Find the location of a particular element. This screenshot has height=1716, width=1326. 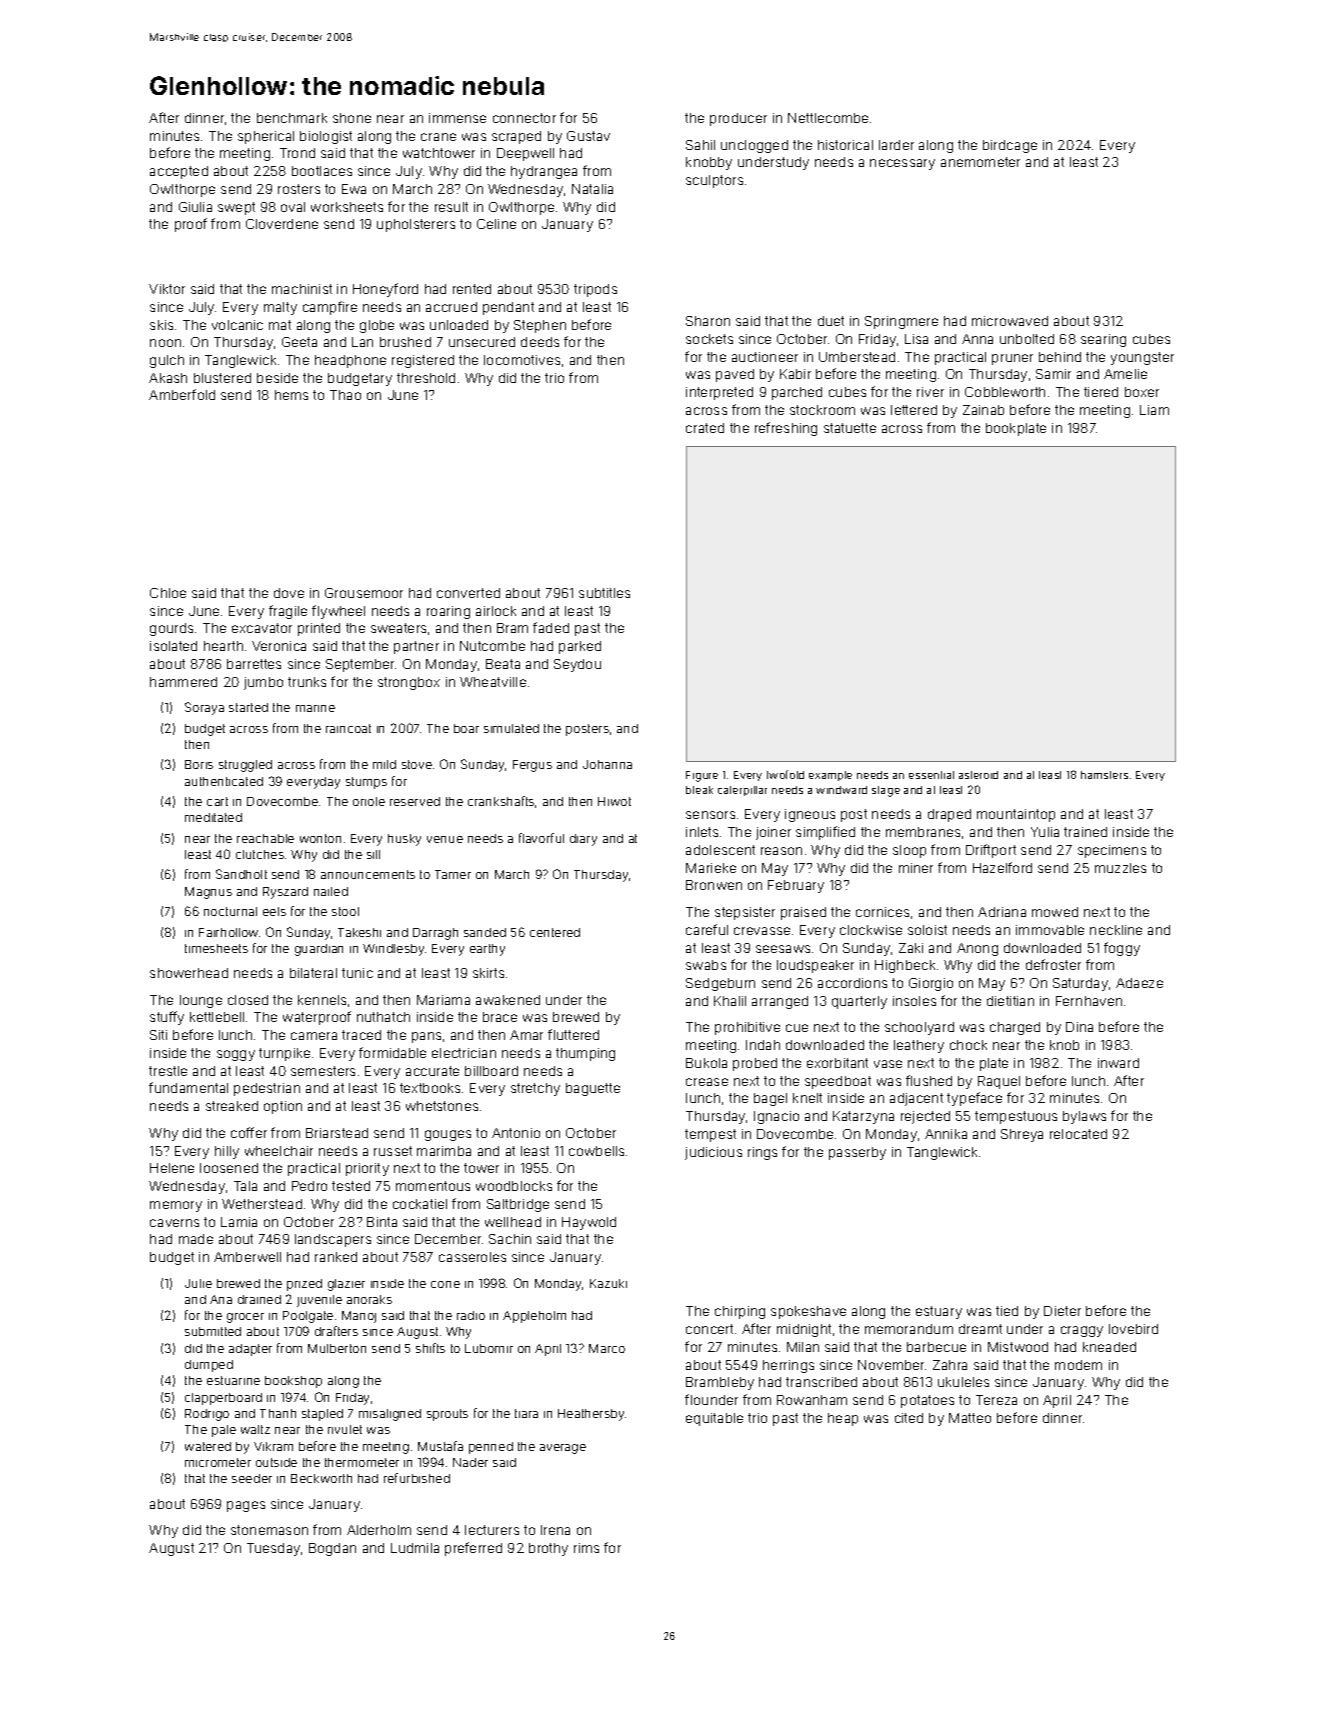

anemometer is located at coordinates (980, 162).
